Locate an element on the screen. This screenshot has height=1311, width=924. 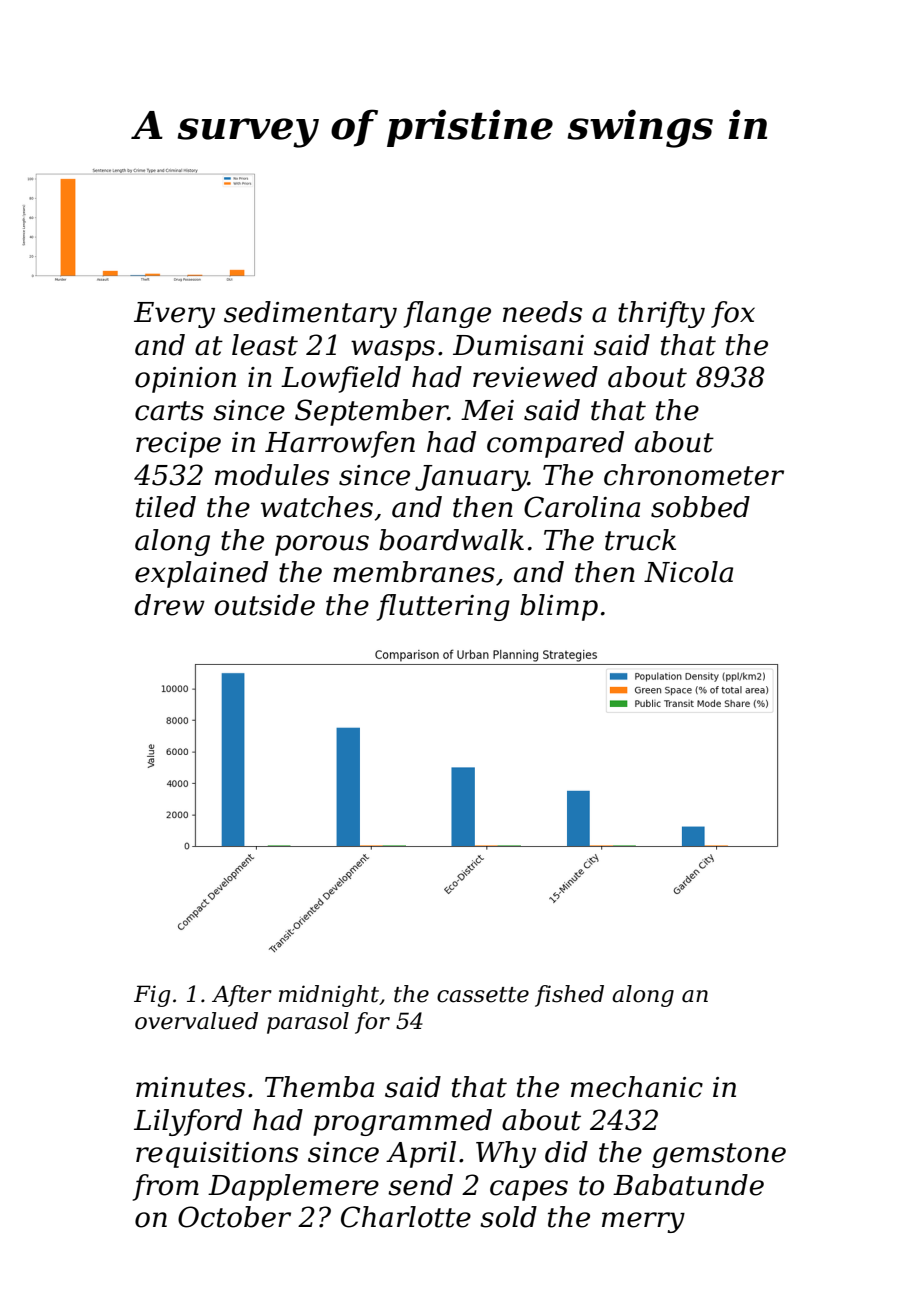
drew is located at coordinates (170, 605).
